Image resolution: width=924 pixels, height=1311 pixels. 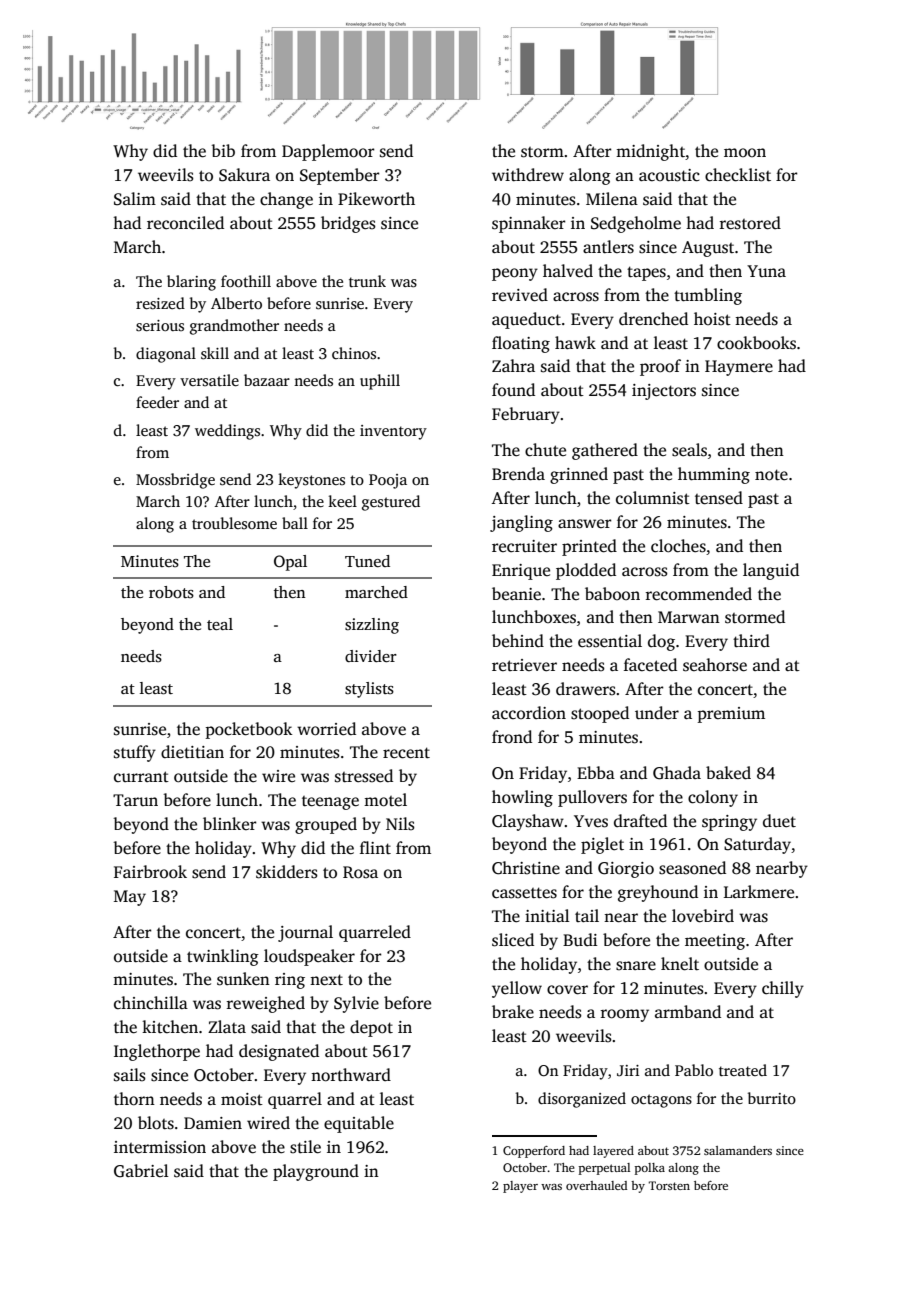 What do you see at coordinates (689, 450) in the document?
I see `seals` at bounding box center [689, 450].
